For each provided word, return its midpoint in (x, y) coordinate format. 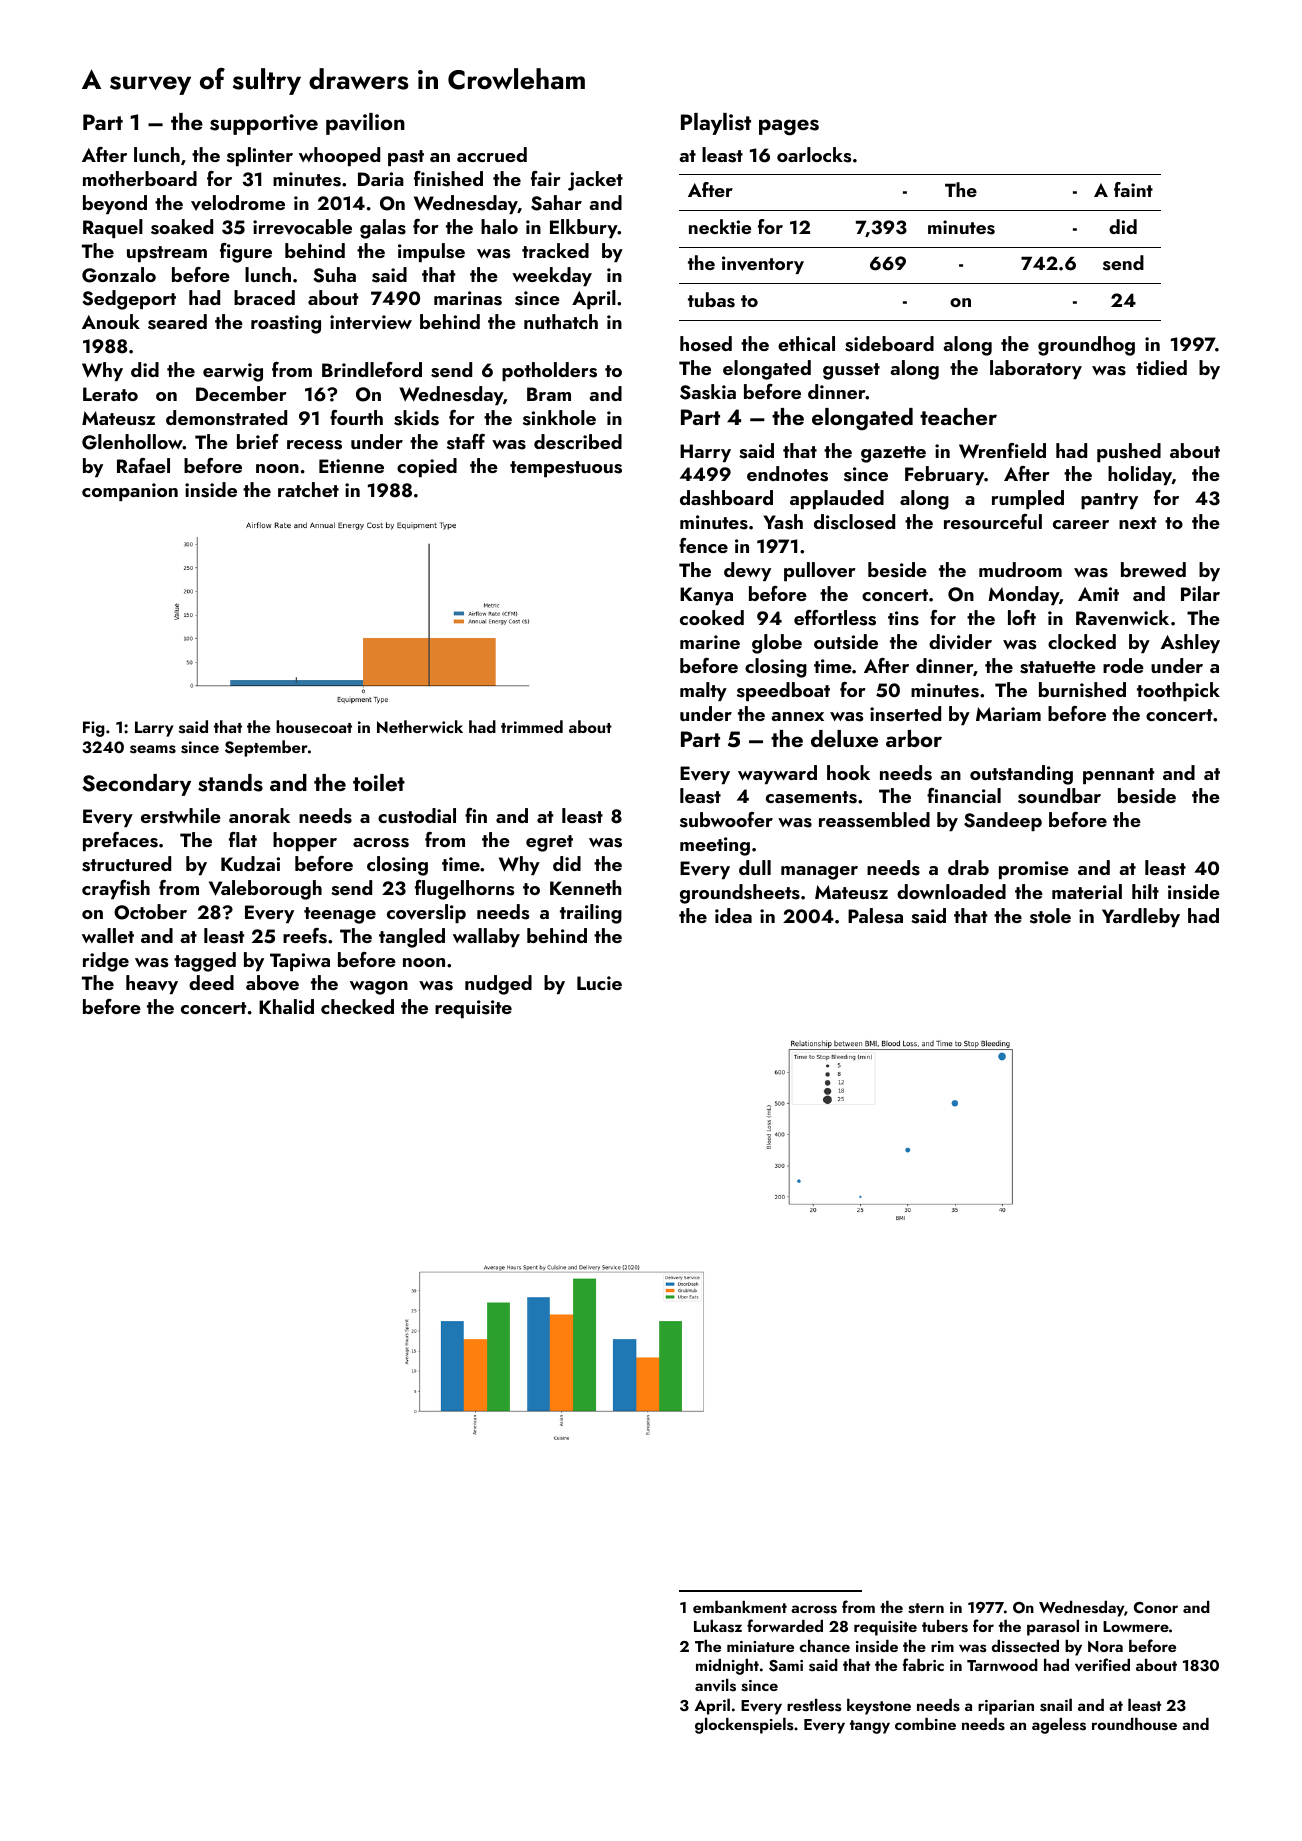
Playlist (716, 124)
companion (130, 492)
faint (1133, 189)
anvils (715, 1685)
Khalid (286, 1006)
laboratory (1036, 369)
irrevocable (302, 227)
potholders (549, 371)
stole (1050, 916)
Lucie (599, 983)
